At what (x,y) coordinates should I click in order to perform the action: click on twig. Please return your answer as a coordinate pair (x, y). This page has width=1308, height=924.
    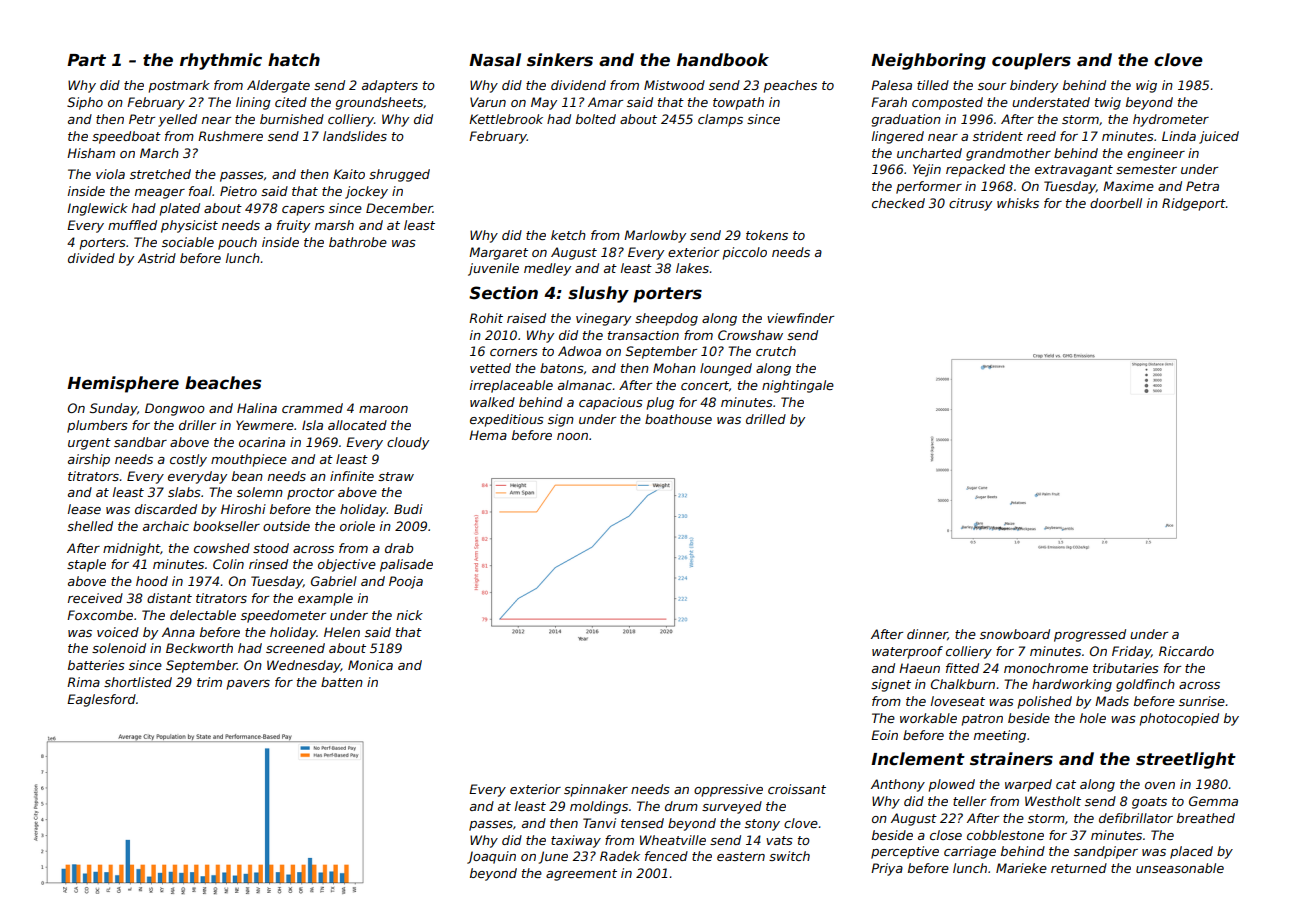
    Looking at the image, I should click on (1108, 103).
